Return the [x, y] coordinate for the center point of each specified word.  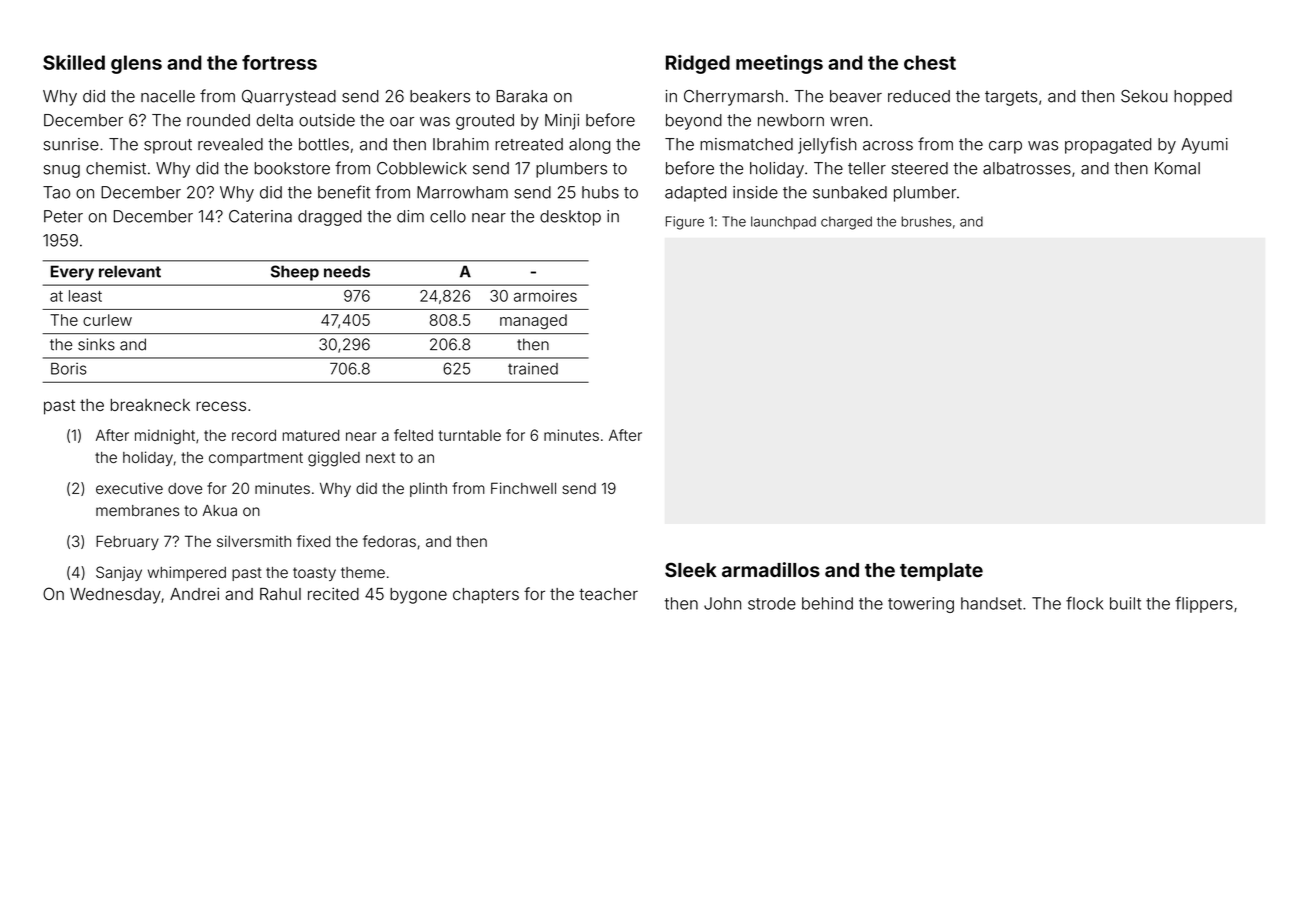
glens [136, 64]
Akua [220, 511]
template [941, 572]
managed [533, 322]
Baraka [521, 96]
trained [533, 369]
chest [930, 62]
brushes [926, 221]
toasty [314, 574]
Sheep [295, 273]
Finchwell [523, 488]
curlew [107, 320]
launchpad [783, 222]
